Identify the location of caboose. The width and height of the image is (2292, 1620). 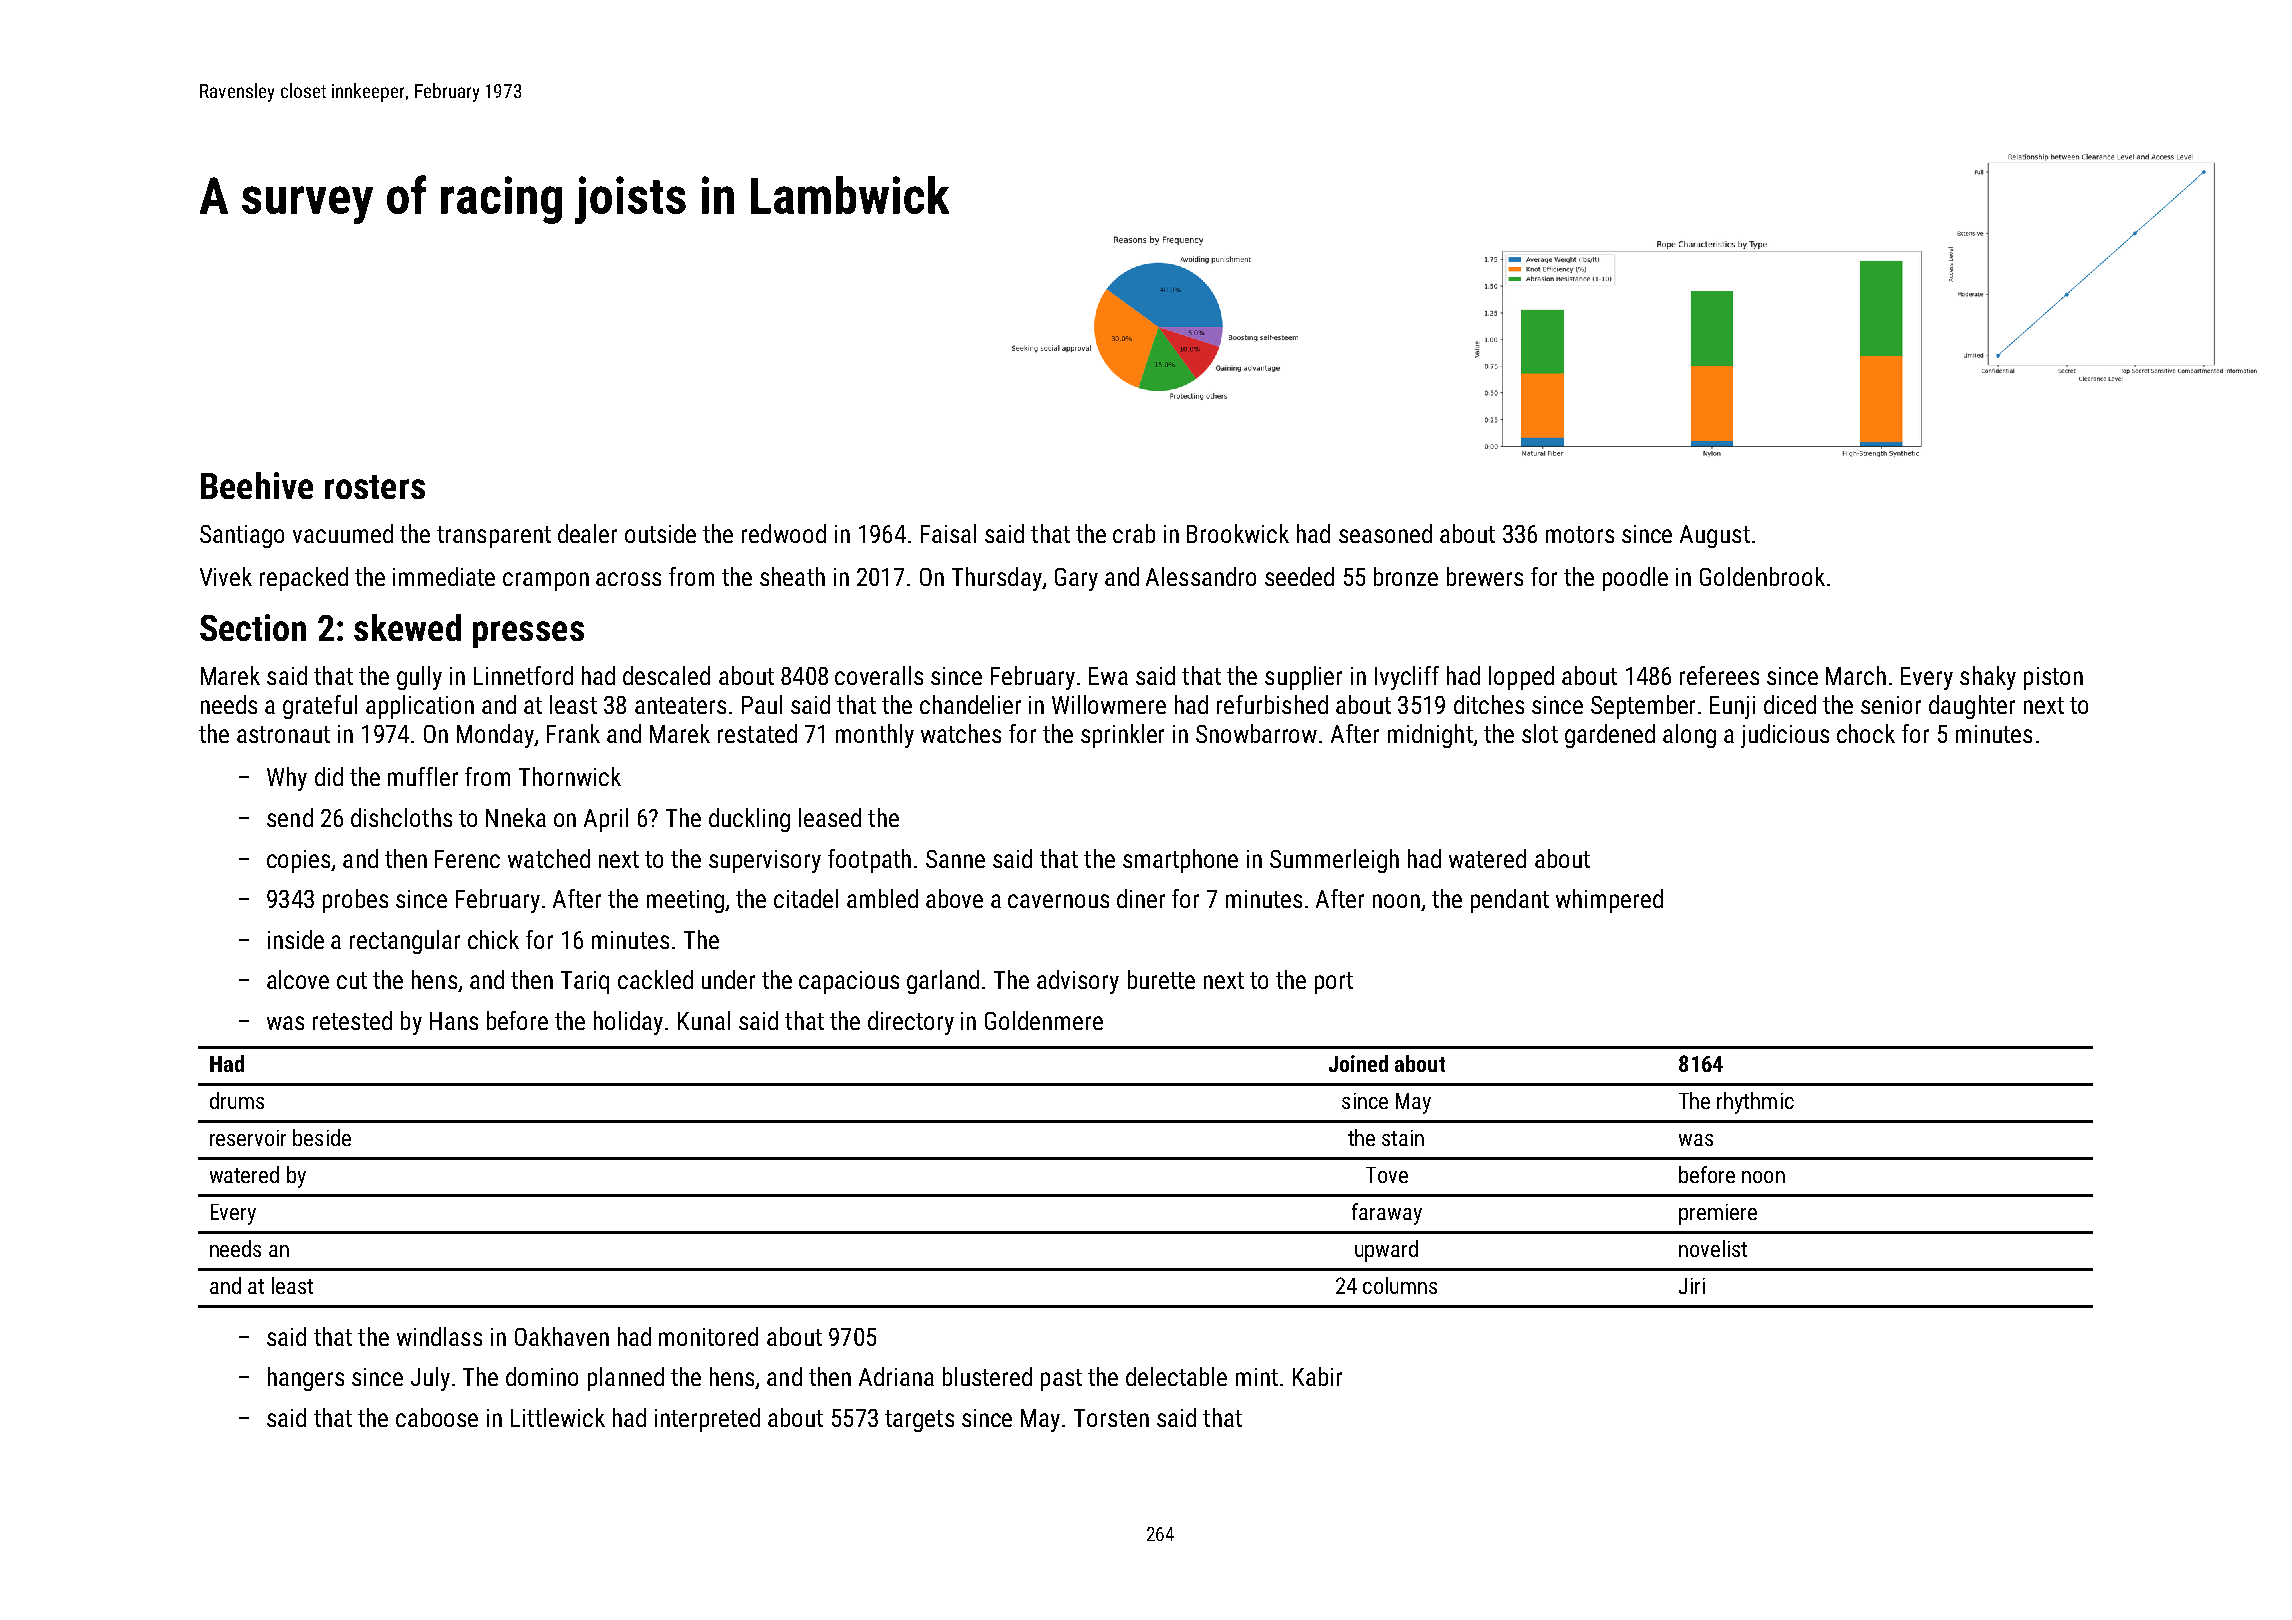
(437, 1417).
